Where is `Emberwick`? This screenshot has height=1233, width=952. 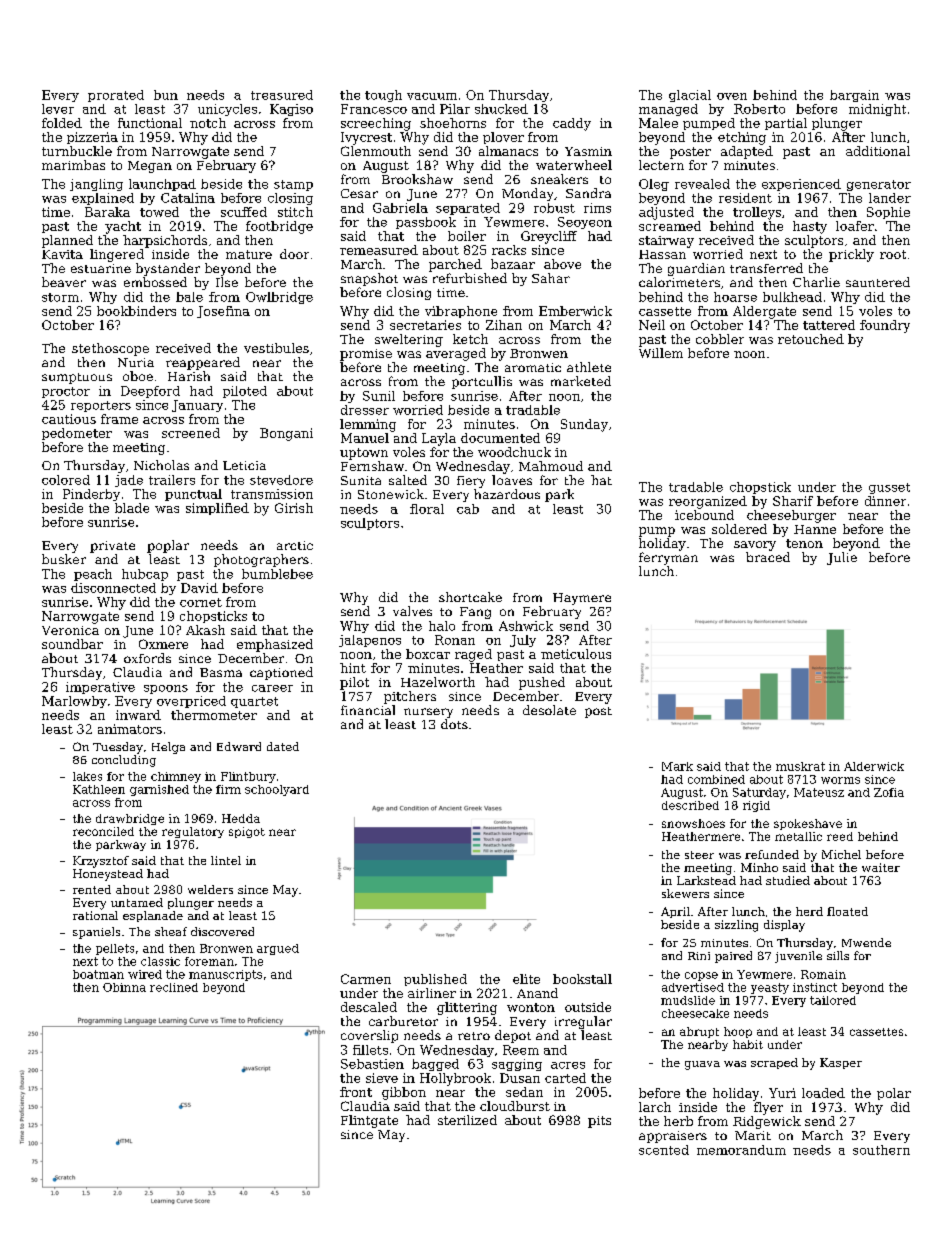 Emberwick is located at coordinates (575, 311).
